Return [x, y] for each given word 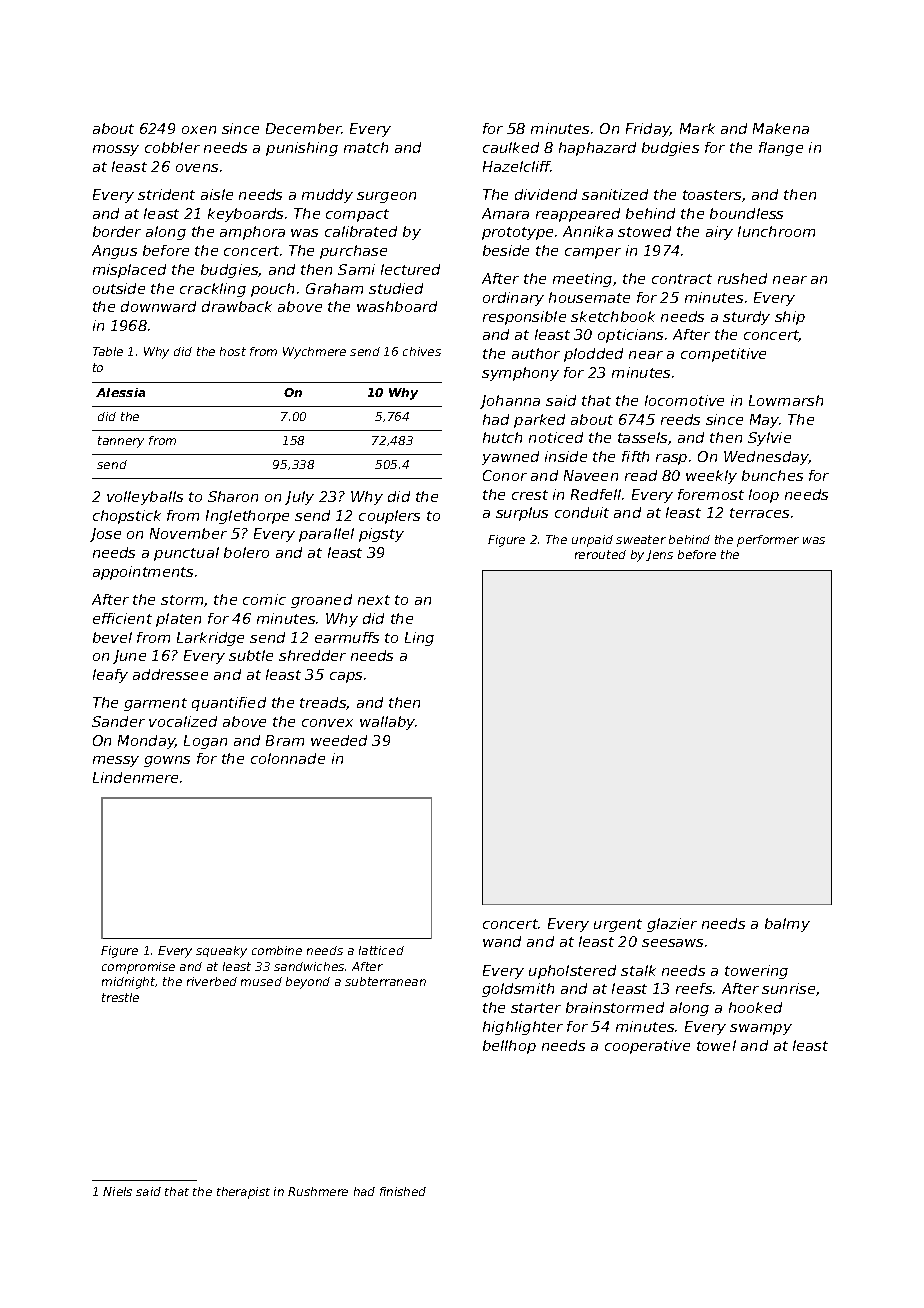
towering [756, 972]
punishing [302, 149]
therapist [243, 1193]
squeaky [221, 952]
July [299, 498]
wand [502, 941]
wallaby [387, 723]
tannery [121, 442]
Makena [781, 128]
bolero [246, 552]
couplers [389, 517]
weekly [711, 477]
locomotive [684, 400]
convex [327, 723]
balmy [787, 925]
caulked [511, 147]
